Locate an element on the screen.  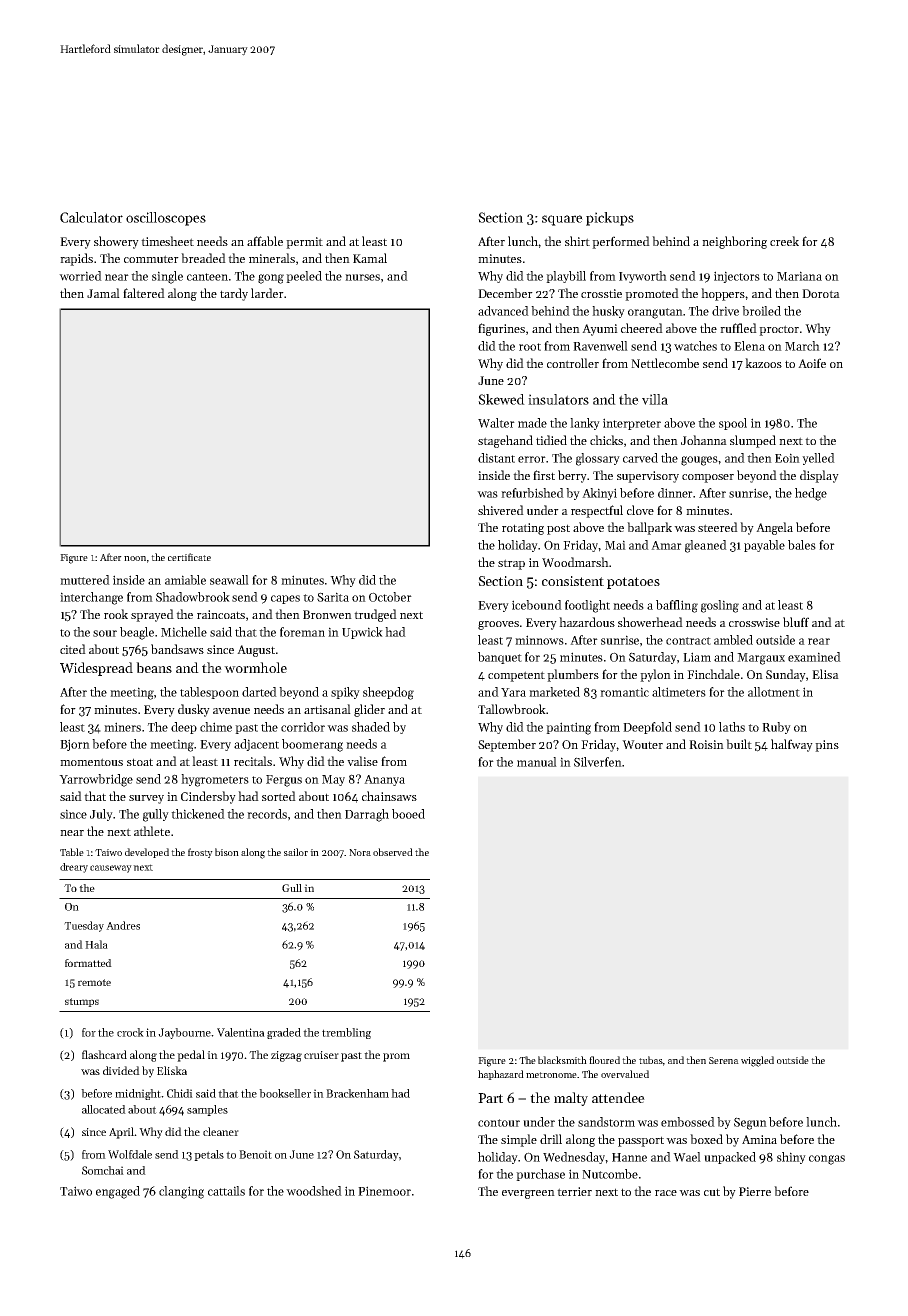
wormhole is located at coordinates (255, 667).
